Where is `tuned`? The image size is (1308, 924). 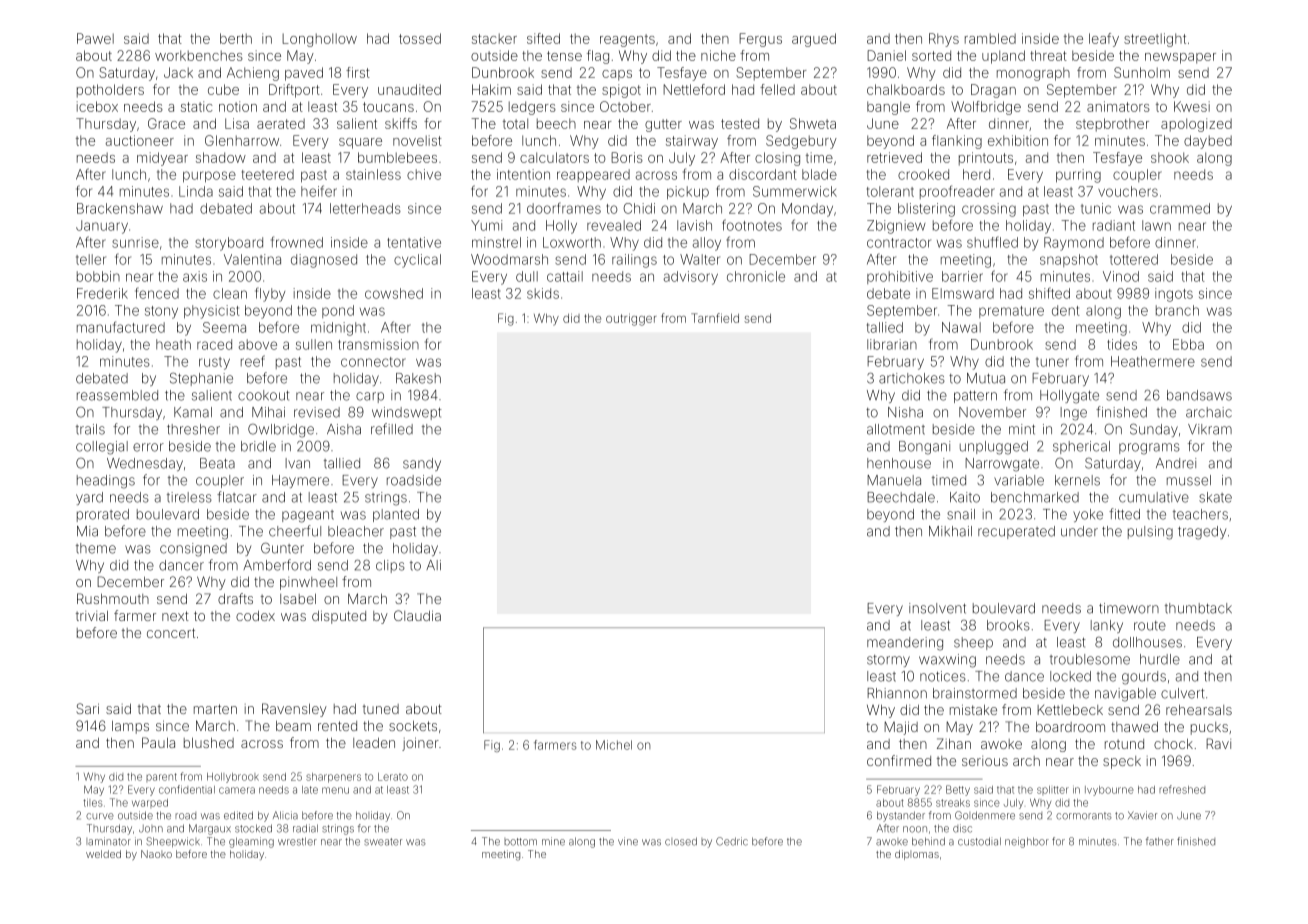 tuned is located at coordinates (381, 709).
